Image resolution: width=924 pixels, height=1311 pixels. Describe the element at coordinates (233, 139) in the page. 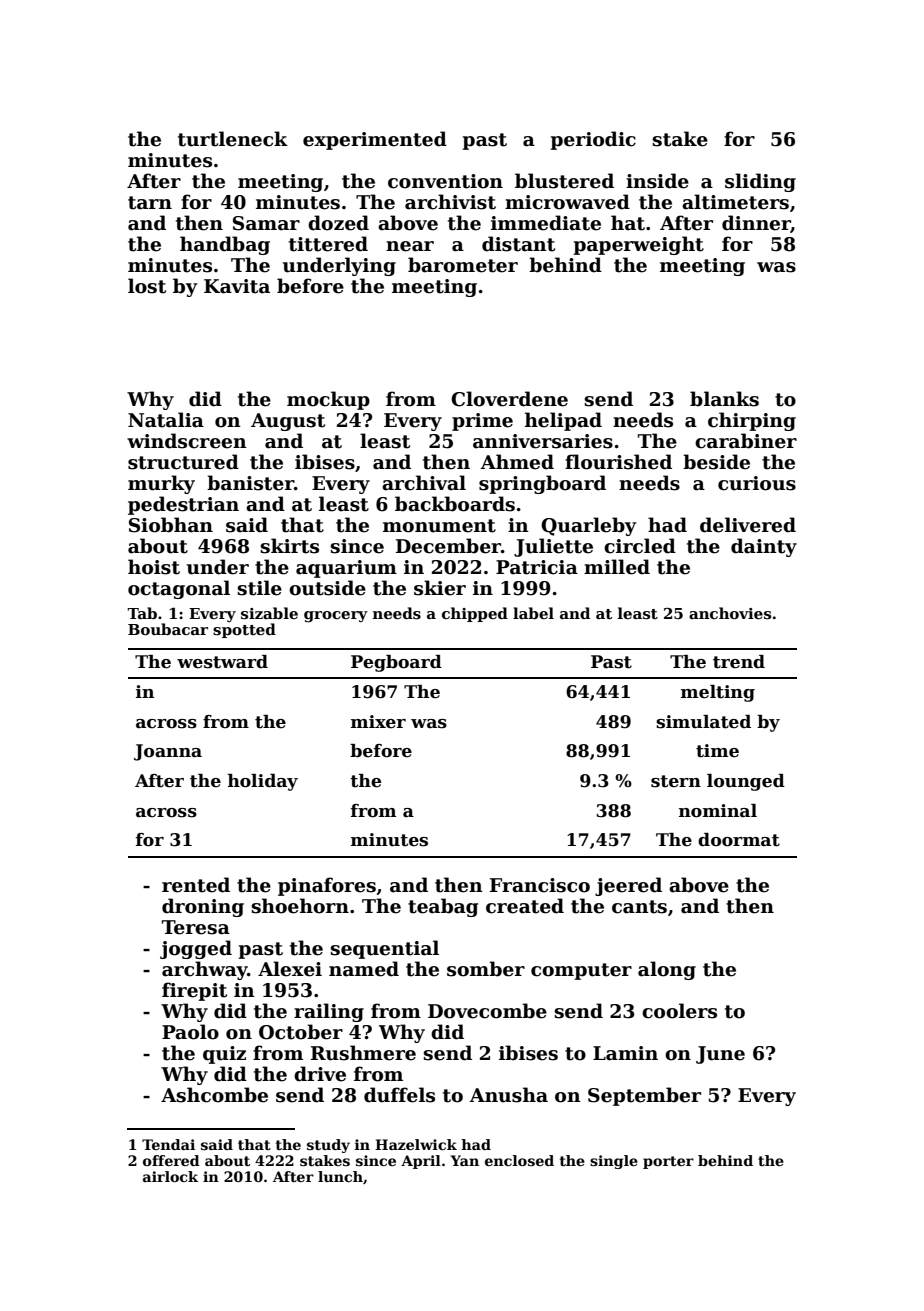

I see `turtleneck` at that location.
